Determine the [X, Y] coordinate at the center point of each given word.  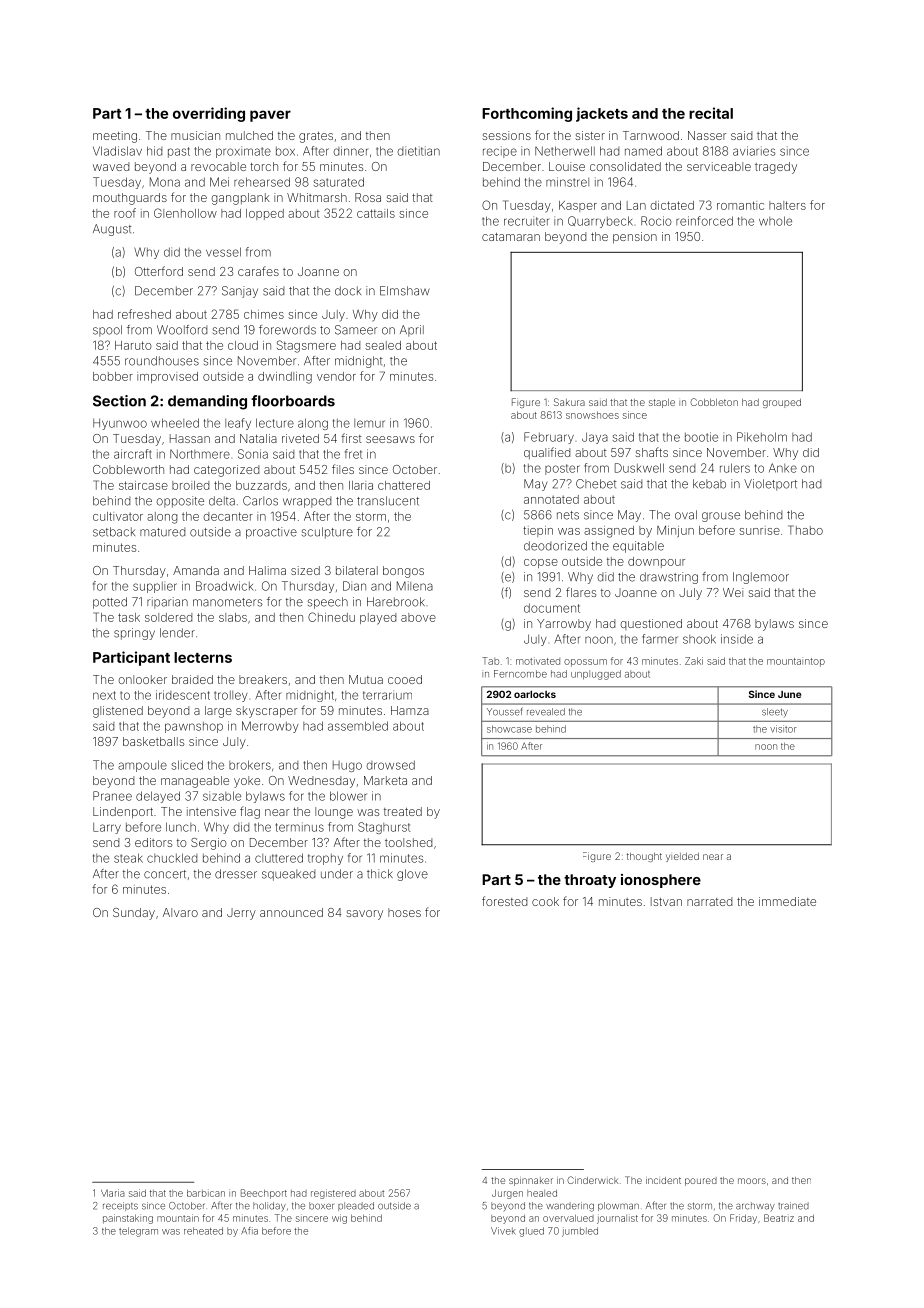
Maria [113, 1193]
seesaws [390, 439]
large [218, 712]
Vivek [503, 1231]
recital [711, 113]
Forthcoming [527, 114]
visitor [783, 729]
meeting [115, 137]
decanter [228, 516]
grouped [782, 403]
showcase [509, 729]
